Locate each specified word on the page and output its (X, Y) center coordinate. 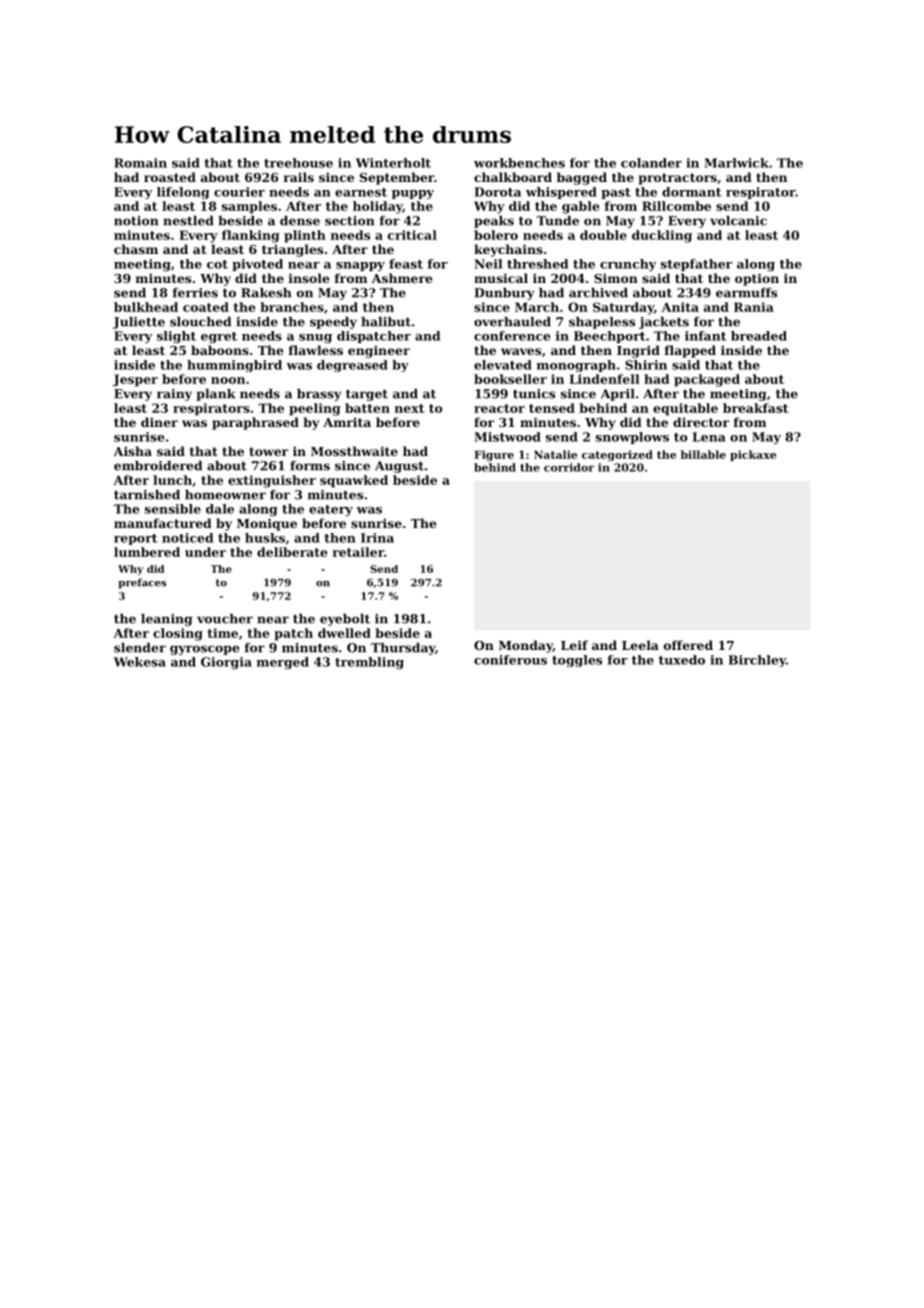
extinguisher (272, 481)
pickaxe (753, 455)
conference (512, 336)
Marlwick (736, 163)
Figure (494, 455)
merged (283, 663)
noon (228, 380)
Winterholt (393, 163)
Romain (140, 163)
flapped (690, 351)
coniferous (510, 660)
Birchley (757, 661)
